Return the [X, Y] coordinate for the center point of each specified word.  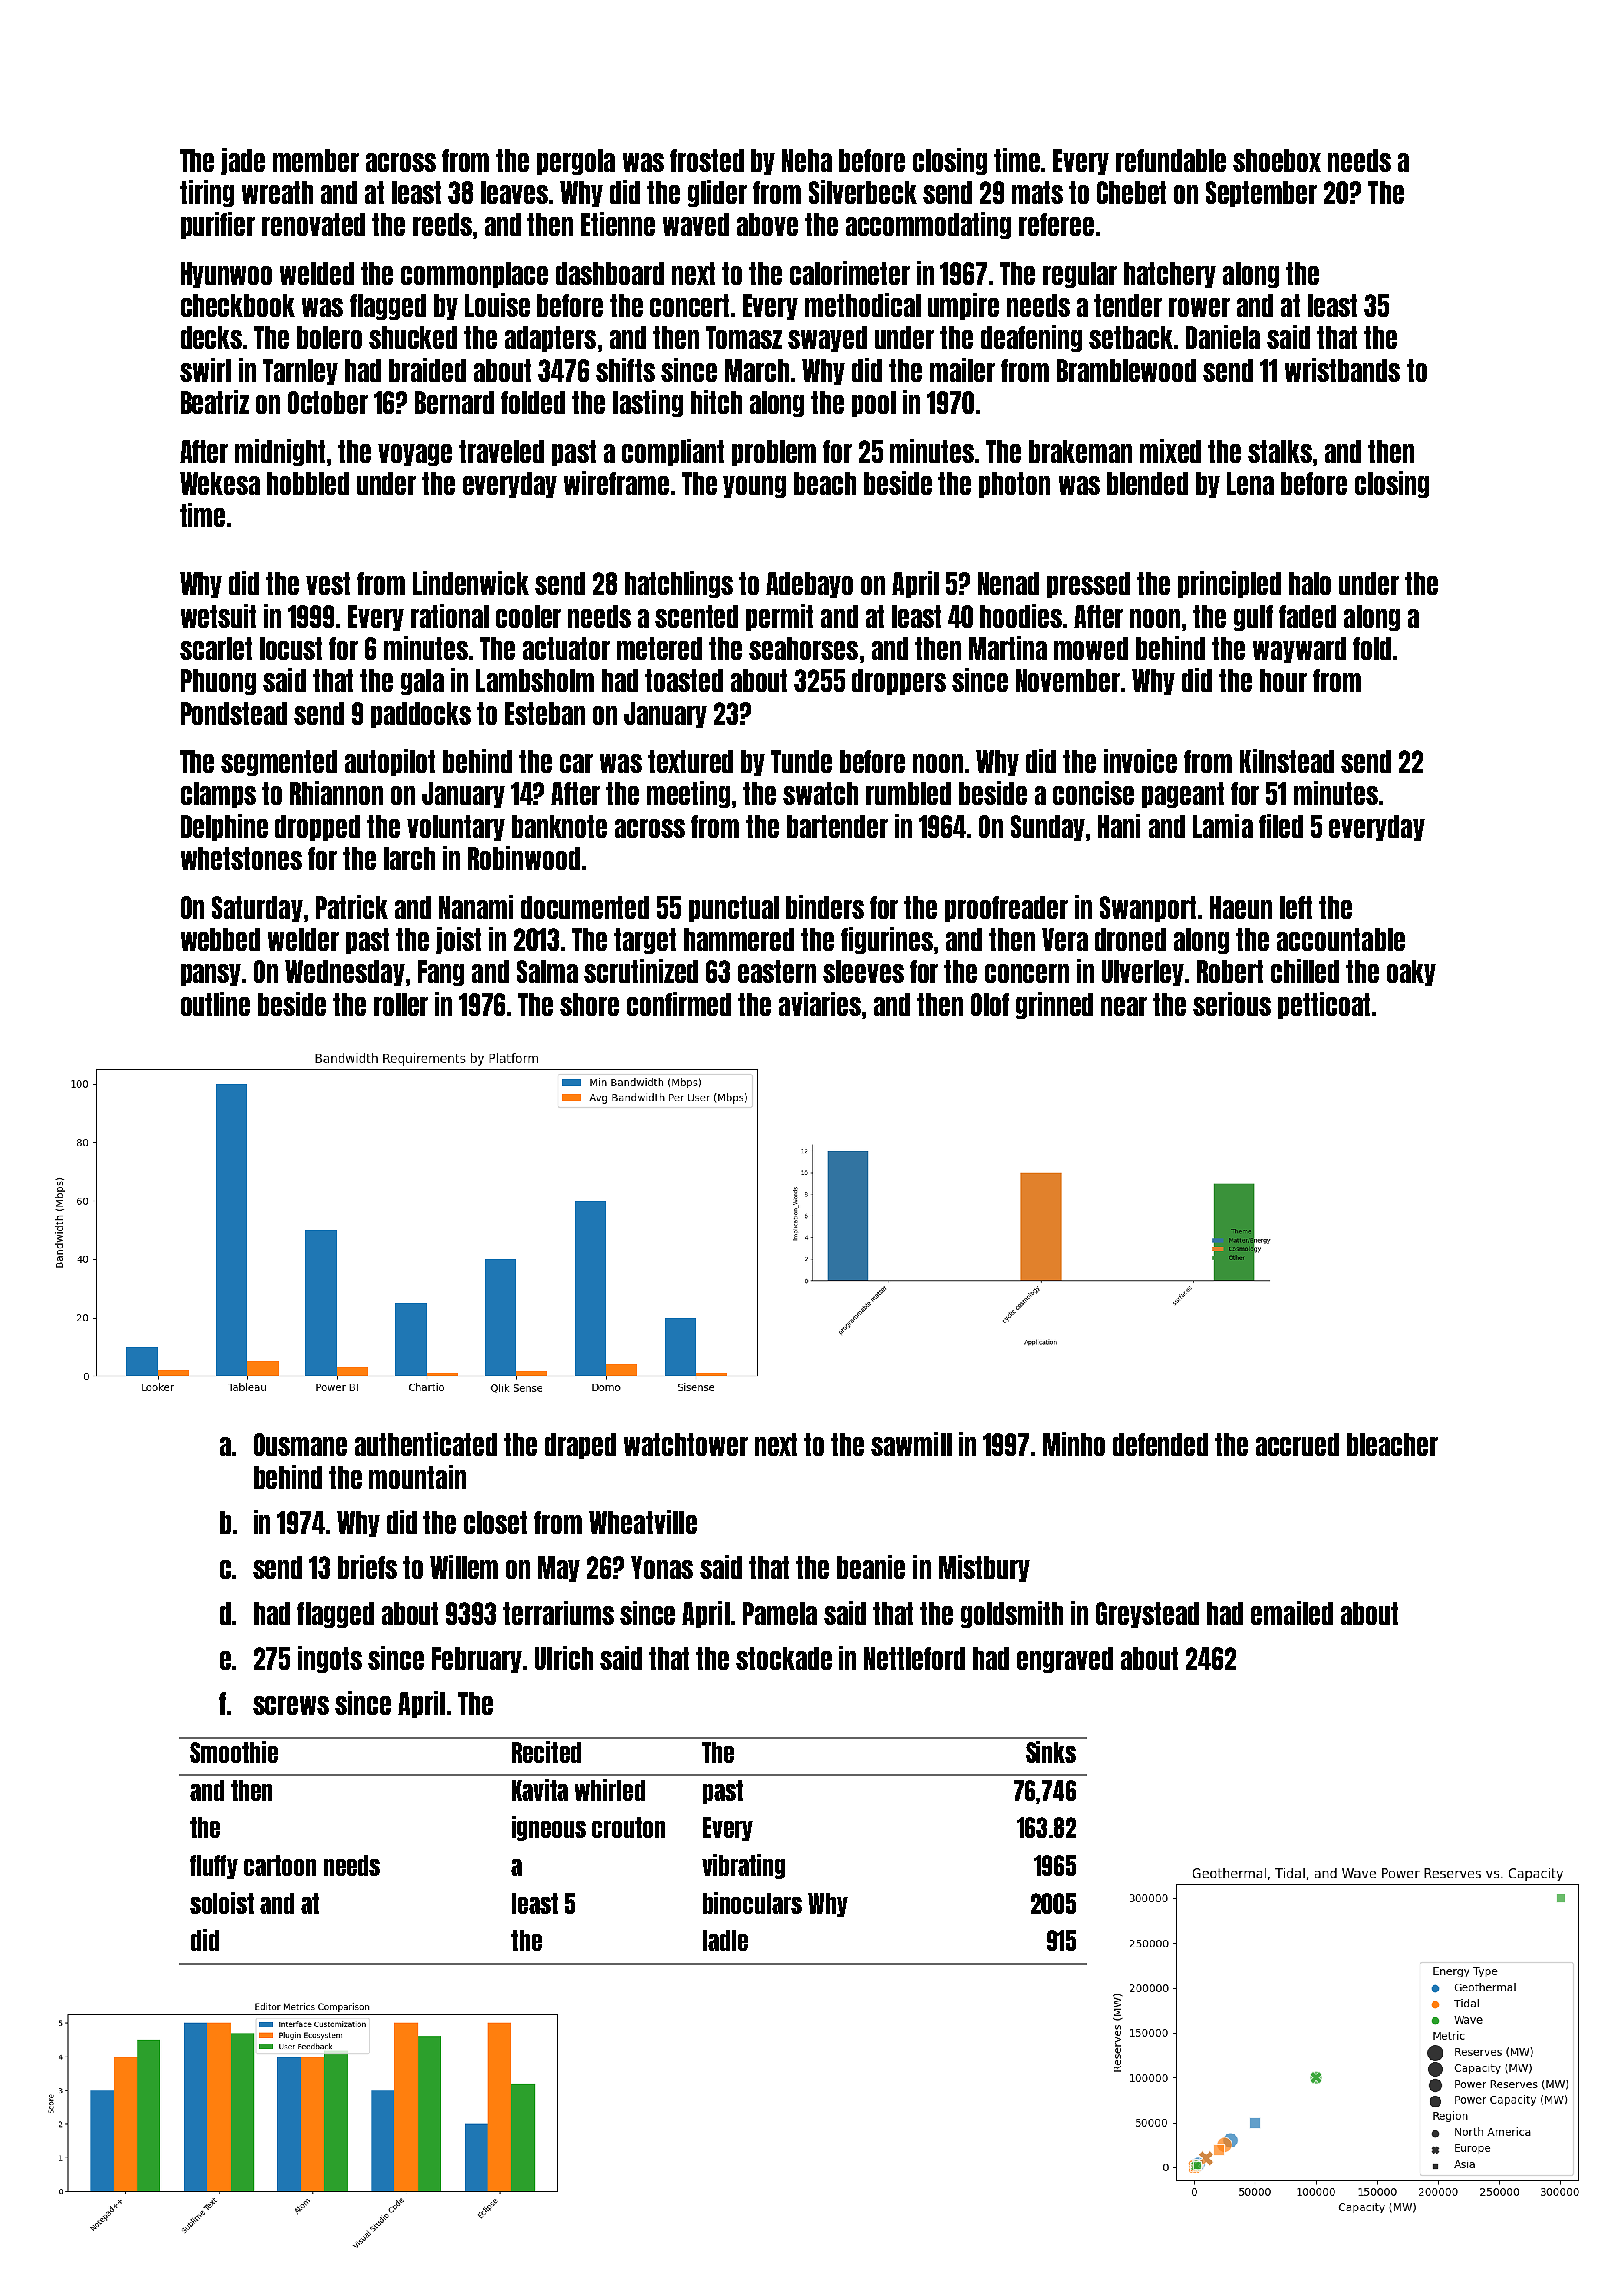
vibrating [743, 1866]
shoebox [1277, 160]
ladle [725, 1940]
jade [243, 161]
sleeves [863, 971]
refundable [1171, 160]
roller [401, 1004]
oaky [1411, 973]
